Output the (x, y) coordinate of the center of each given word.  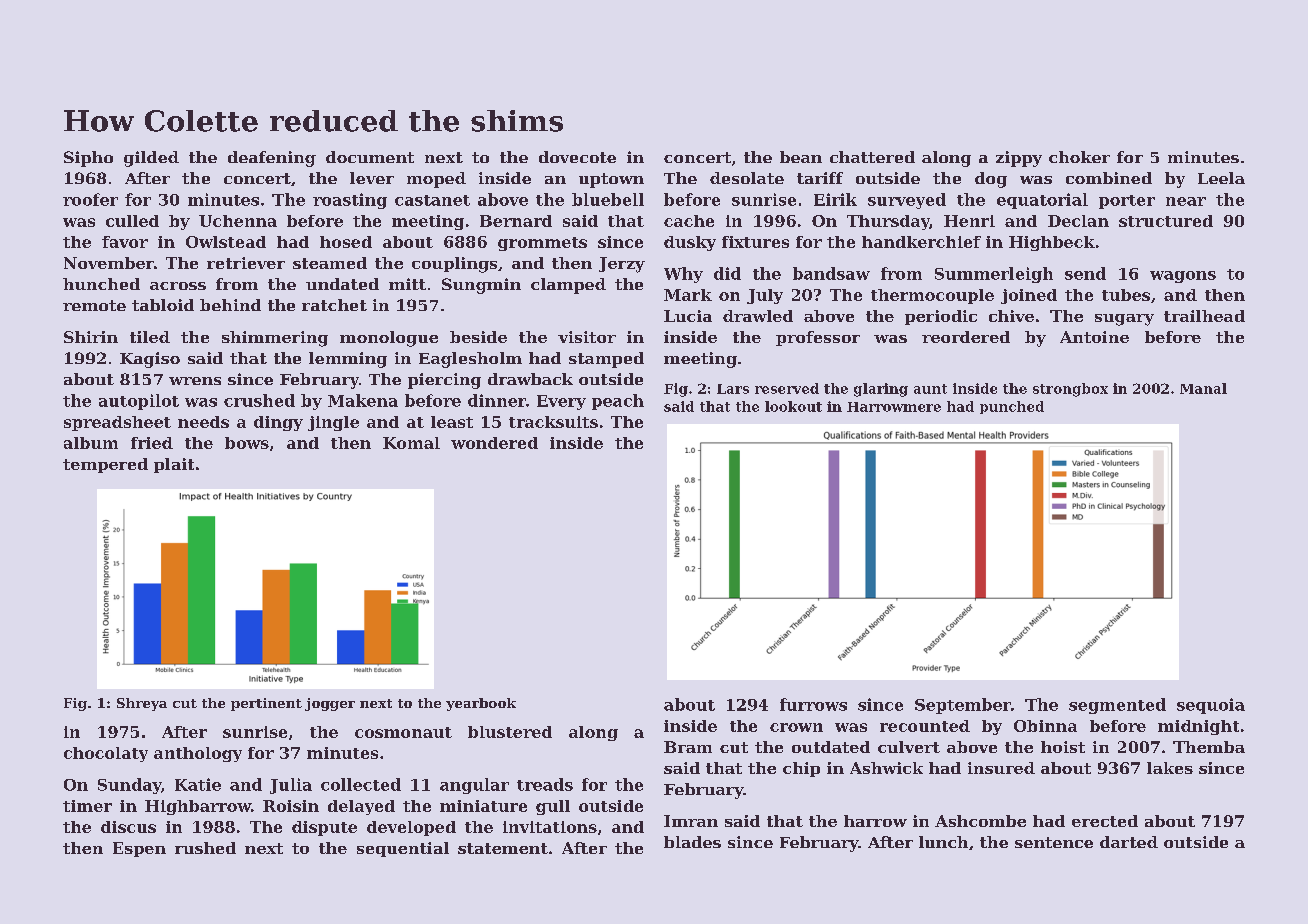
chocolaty (106, 754)
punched (1012, 407)
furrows (813, 704)
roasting (350, 201)
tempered (105, 465)
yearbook (481, 704)
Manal (1203, 388)
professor (818, 338)
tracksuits (553, 422)
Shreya (142, 704)
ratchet (334, 305)
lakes (1170, 768)
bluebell (608, 199)
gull (553, 807)
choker (1079, 157)
